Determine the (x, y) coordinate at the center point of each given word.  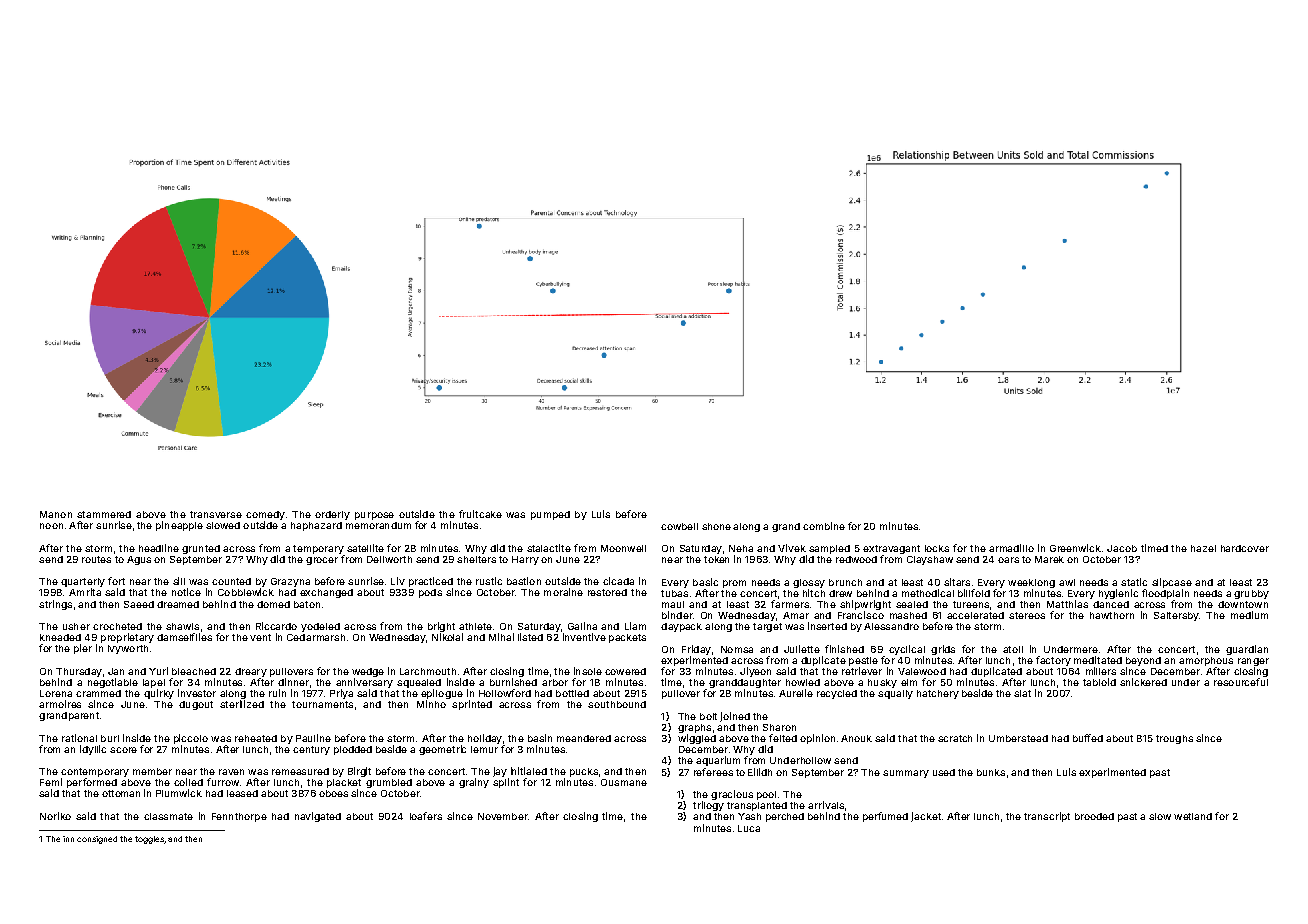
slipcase (1172, 583)
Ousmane (624, 782)
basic (705, 582)
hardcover (1245, 548)
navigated (318, 817)
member (152, 771)
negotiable (113, 683)
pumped (550, 515)
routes (96, 559)
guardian (1247, 650)
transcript (1047, 817)
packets (627, 638)
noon (51, 526)
